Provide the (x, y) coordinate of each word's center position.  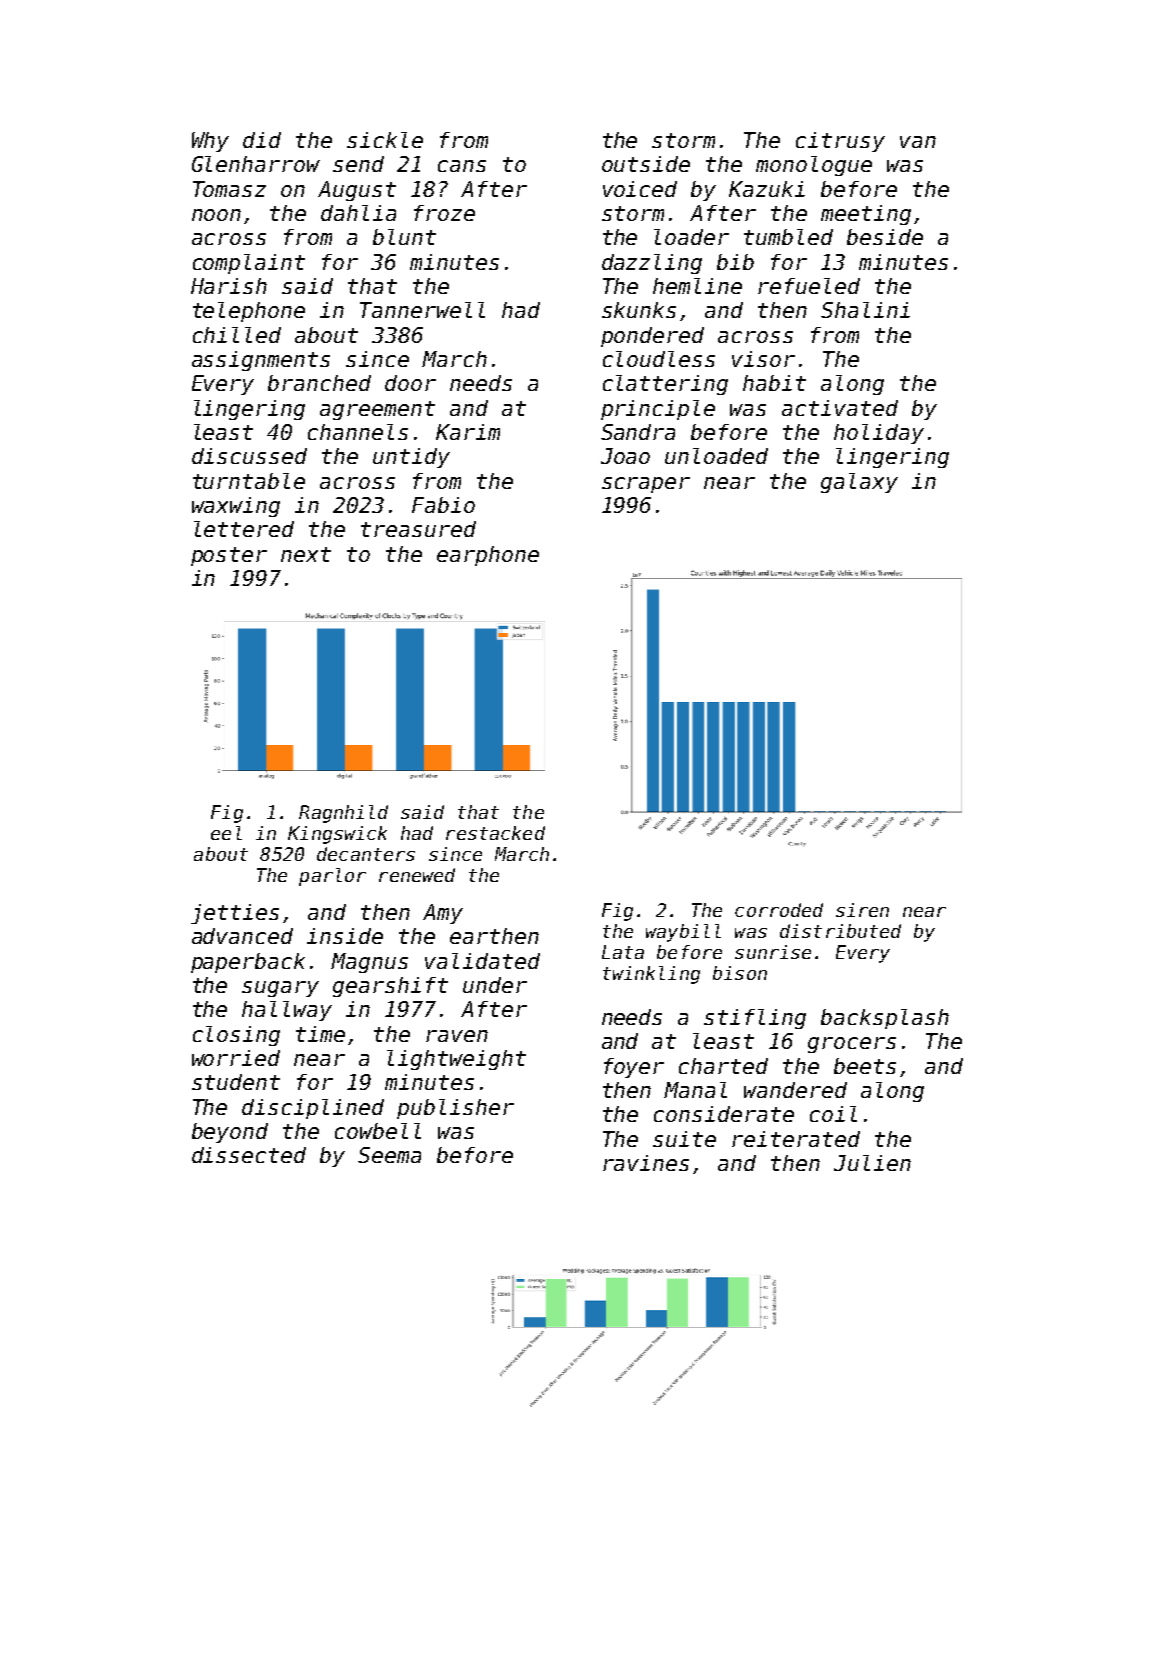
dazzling (652, 264)
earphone (488, 556)
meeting (866, 215)
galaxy (859, 483)
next (306, 554)
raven (457, 1036)
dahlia (358, 213)
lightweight (456, 1060)
